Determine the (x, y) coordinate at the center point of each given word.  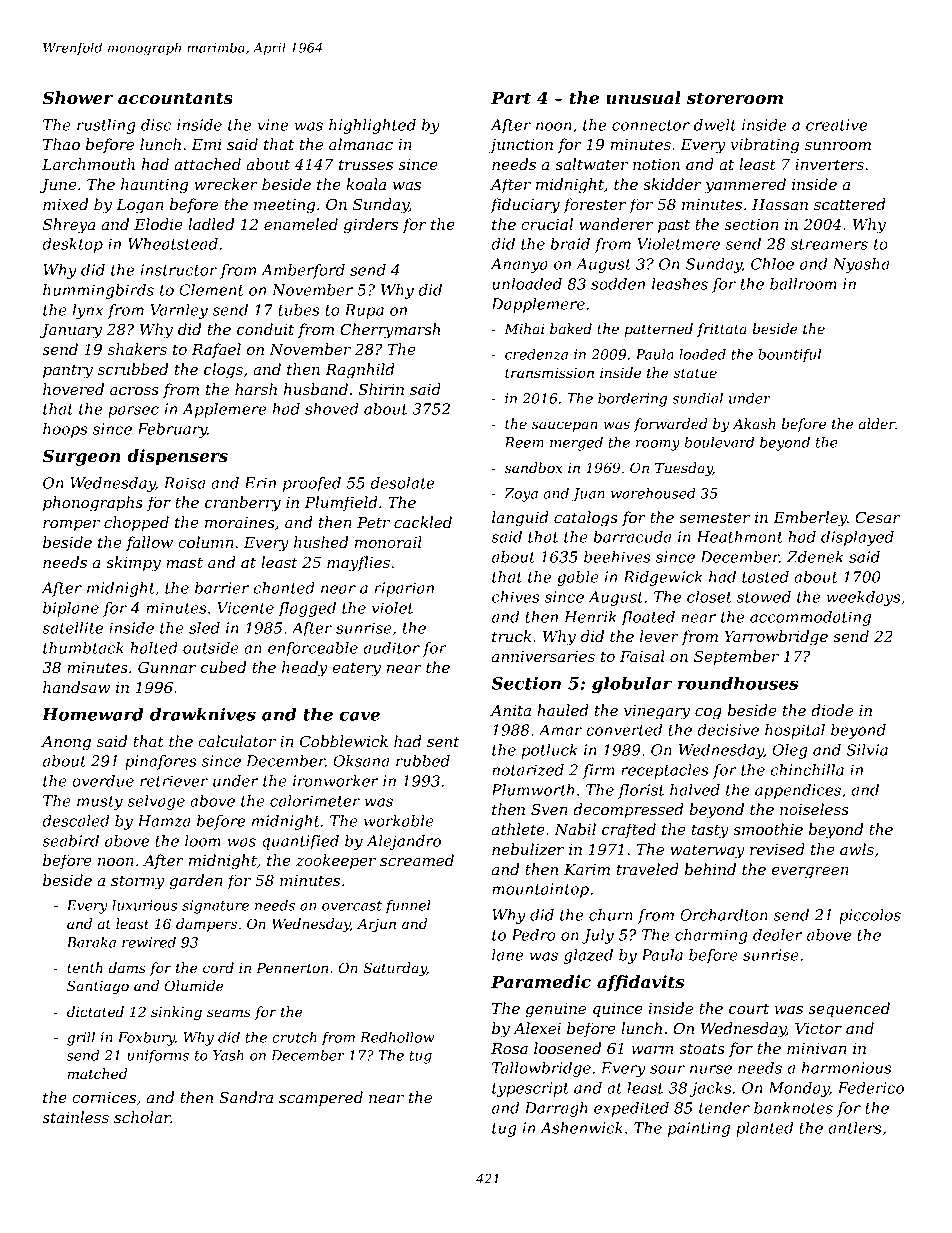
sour (667, 1069)
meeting (284, 206)
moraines (240, 522)
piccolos (870, 916)
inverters (829, 164)
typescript (530, 1089)
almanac (361, 144)
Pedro (533, 935)
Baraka (91, 942)
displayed (857, 538)
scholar (142, 1117)
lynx (88, 311)
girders (371, 226)
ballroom (803, 284)
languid (520, 519)
